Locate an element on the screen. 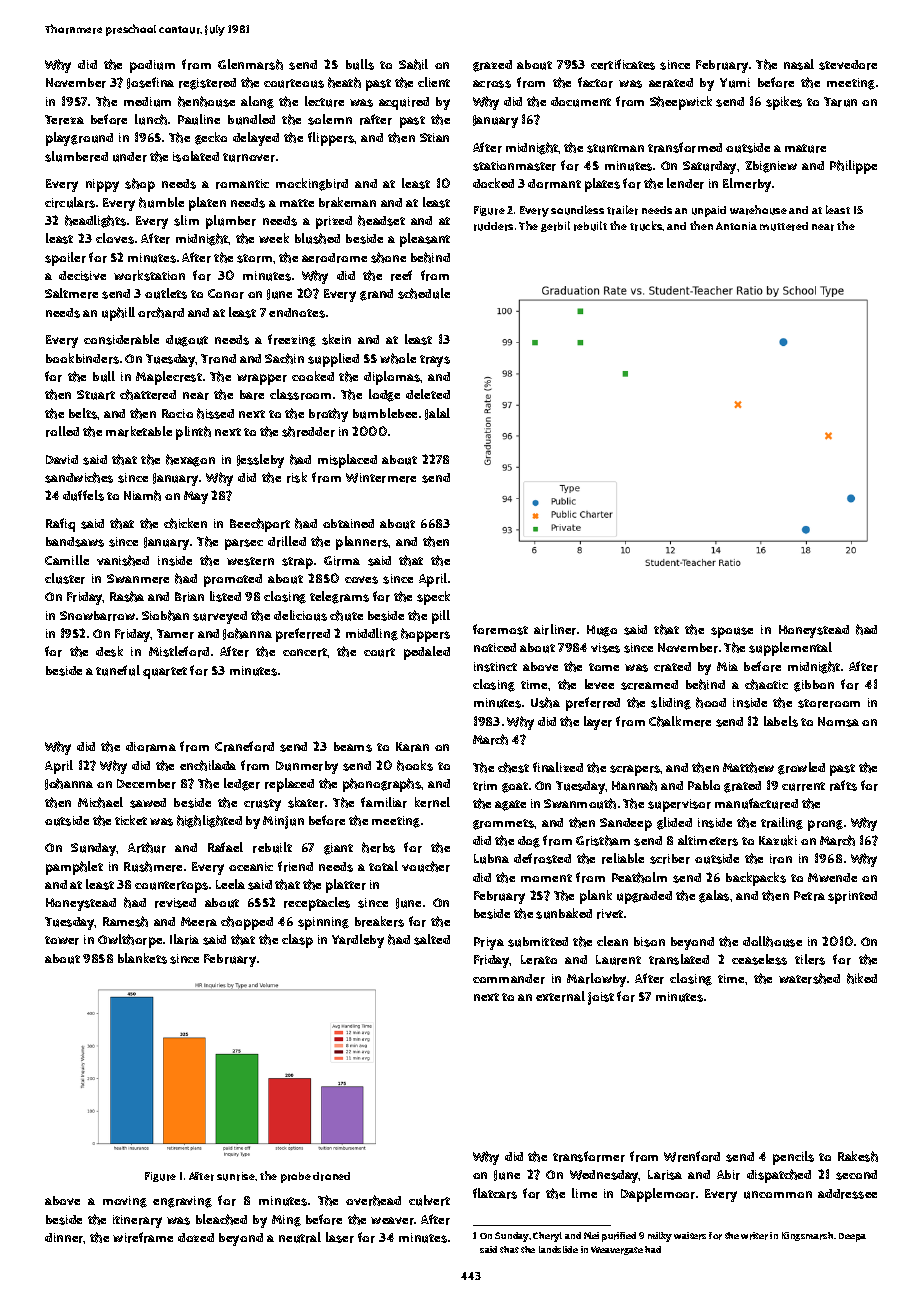  grazed is located at coordinates (492, 66).
